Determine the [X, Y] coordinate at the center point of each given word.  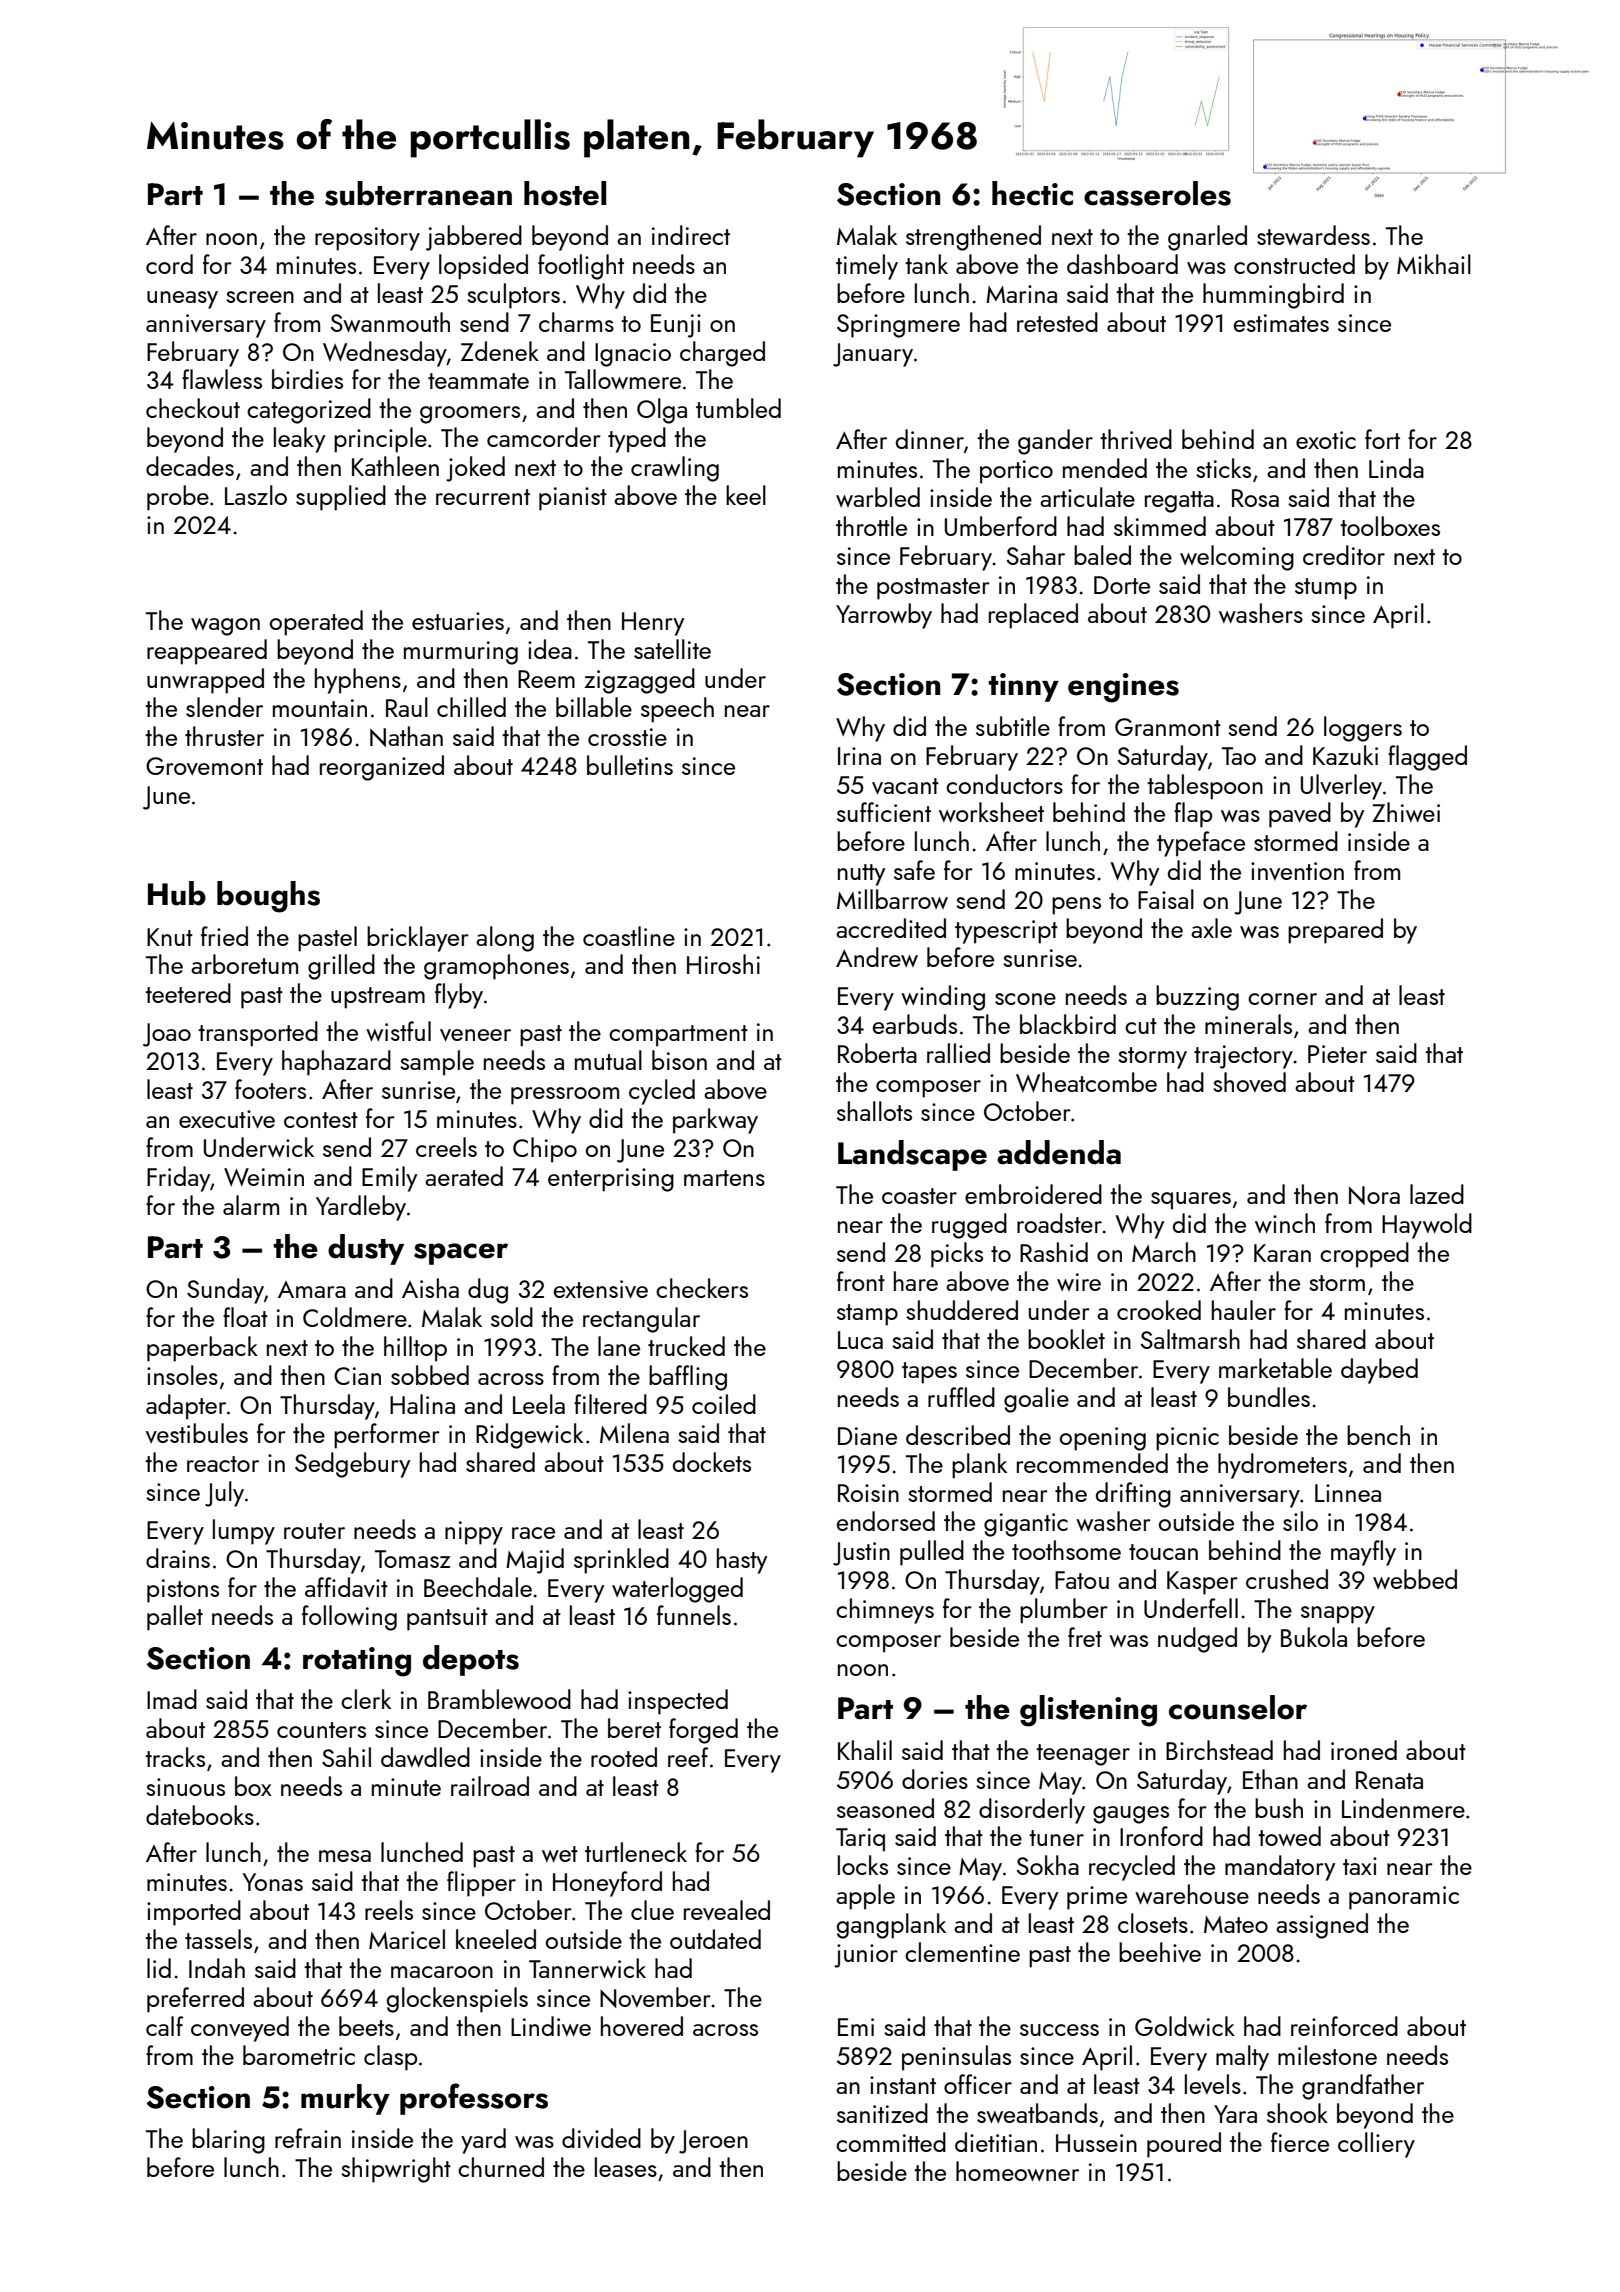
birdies [307, 379]
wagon [225, 627]
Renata [1389, 1780]
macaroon [442, 1972]
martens [724, 1178]
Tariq [860, 1840]
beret [634, 1728]
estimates [1281, 323]
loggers [1363, 729]
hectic [1032, 193]
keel [746, 495]
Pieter [1337, 1054]
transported [258, 1034]
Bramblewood [499, 1699]
